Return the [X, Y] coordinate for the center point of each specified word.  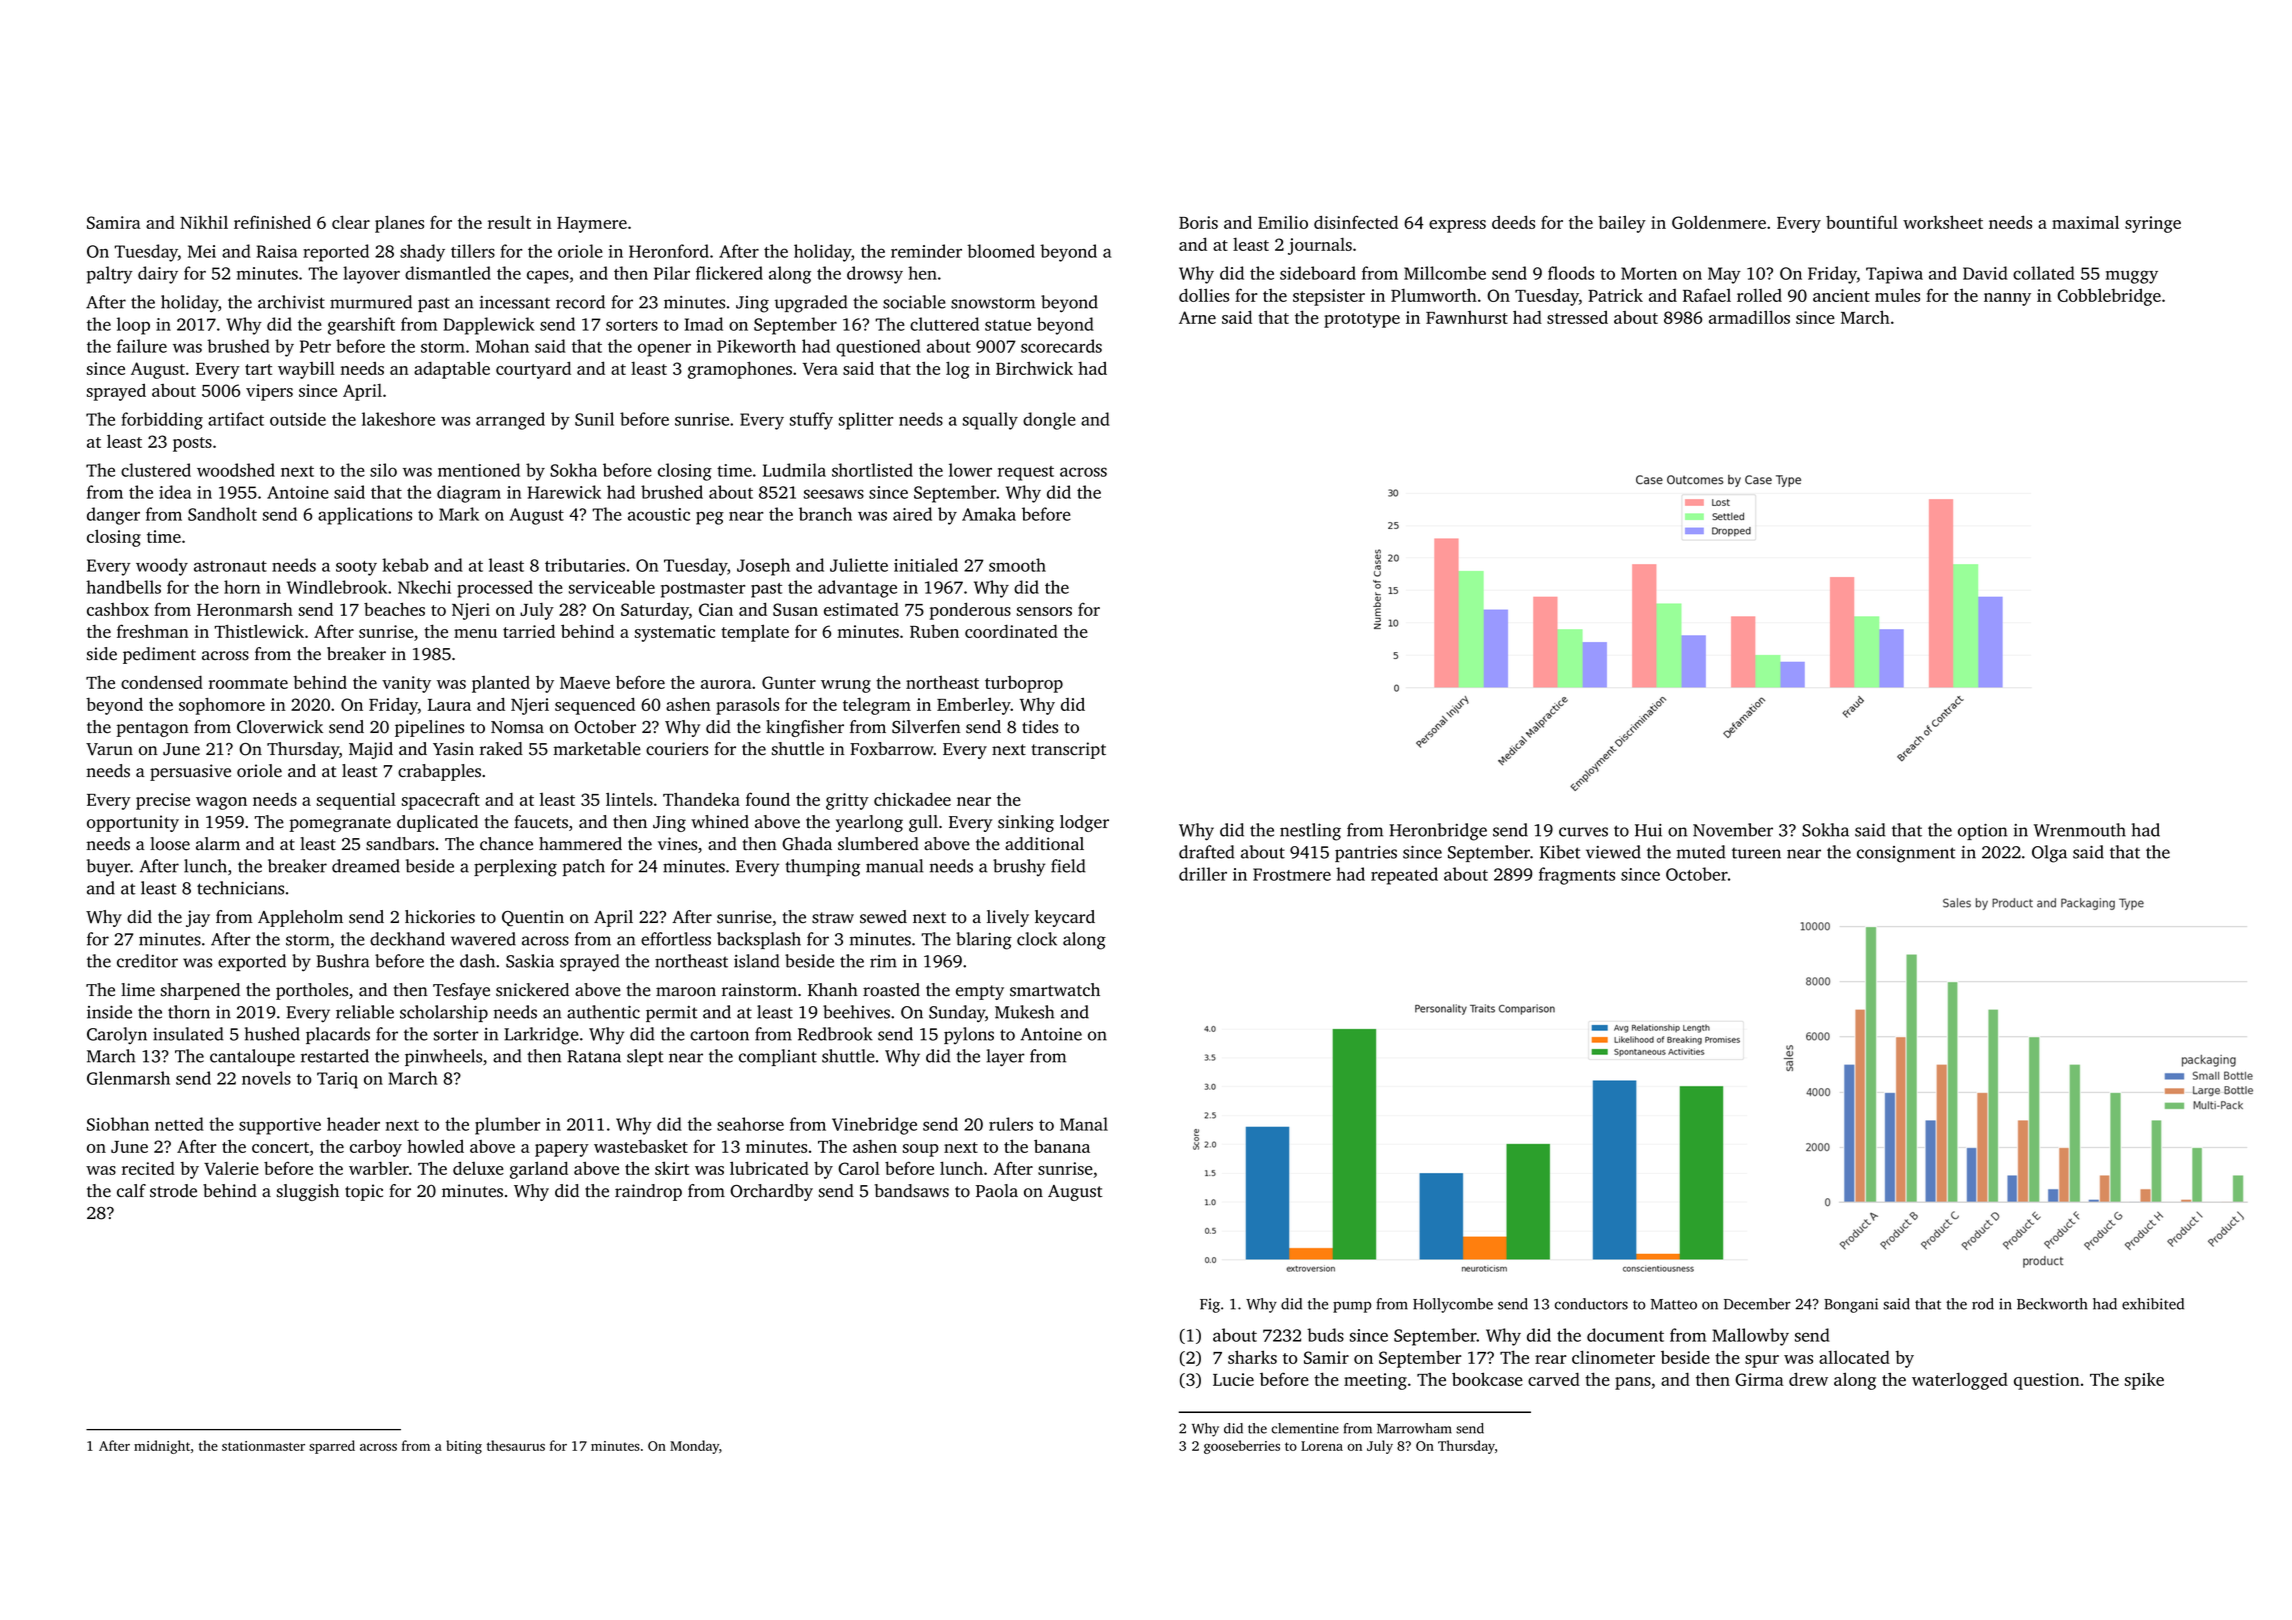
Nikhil [204, 222]
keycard [1065, 918]
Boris [1198, 222]
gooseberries [1242, 1447]
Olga [2049, 854]
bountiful [1862, 222]
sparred [332, 1447]
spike [2144, 1381]
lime [138, 990]
